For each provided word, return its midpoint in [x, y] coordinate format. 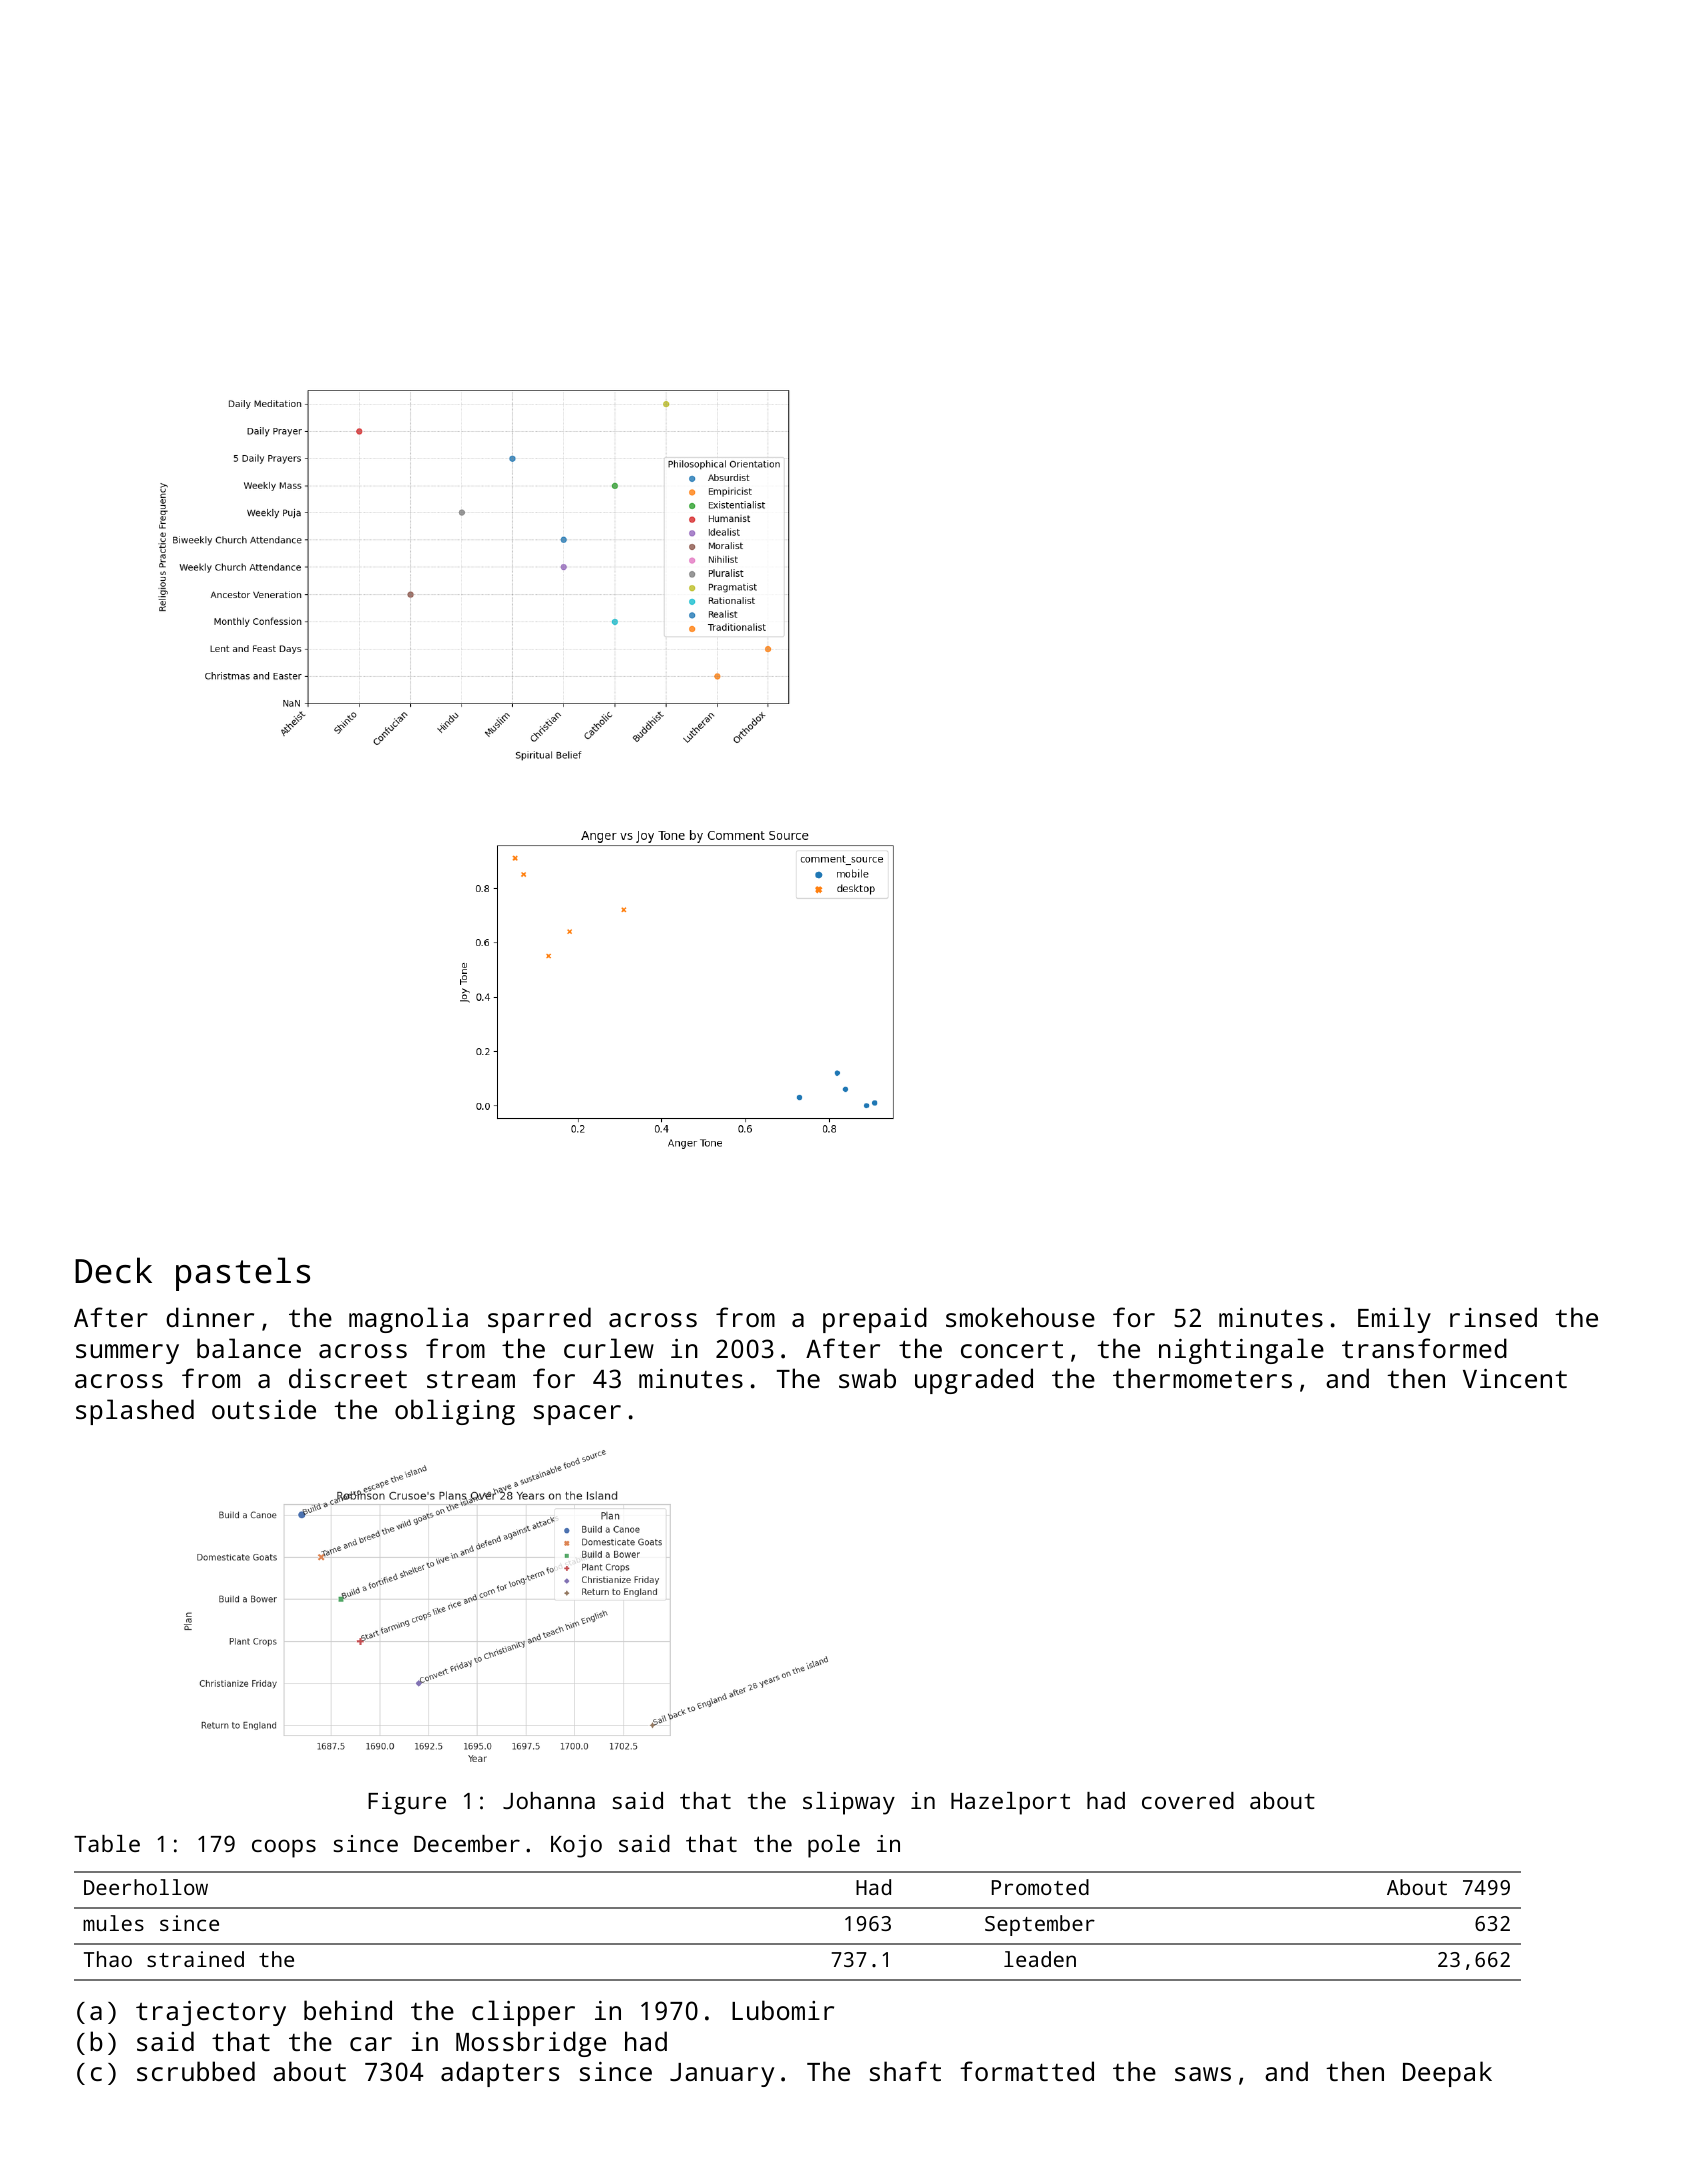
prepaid [875, 1320]
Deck [113, 1270]
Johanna [549, 1800]
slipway [849, 1803]
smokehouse [1020, 1317]
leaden [1040, 1959]
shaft [905, 2071]
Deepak [1447, 2074]
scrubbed [196, 2071]
